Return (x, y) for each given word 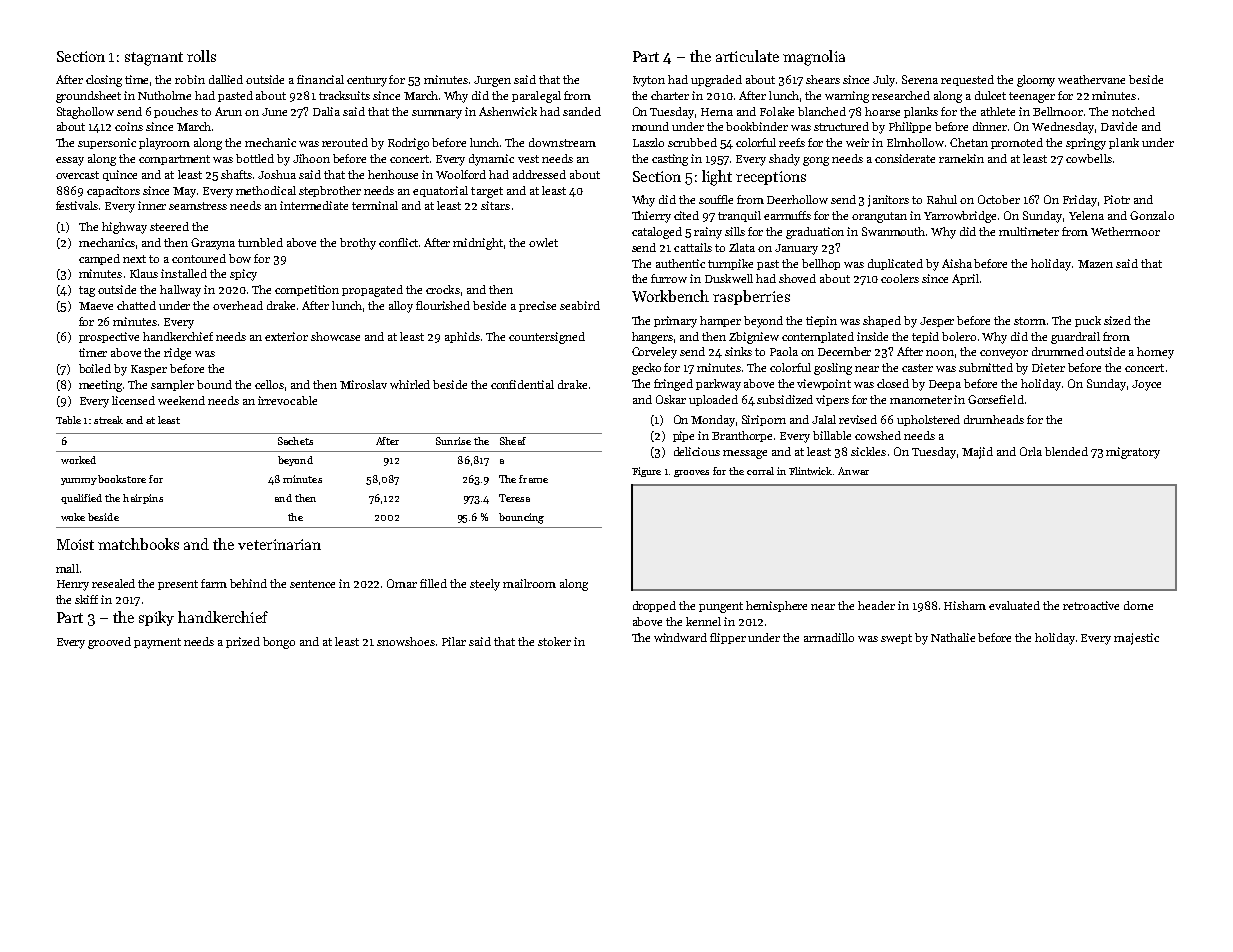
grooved (109, 643)
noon (940, 353)
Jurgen (492, 81)
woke (73, 517)
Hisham (965, 605)
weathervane (1091, 79)
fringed (673, 385)
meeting (100, 386)
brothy (358, 244)
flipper (728, 638)
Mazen (1095, 264)
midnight (478, 244)
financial (320, 79)
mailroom (529, 583)
